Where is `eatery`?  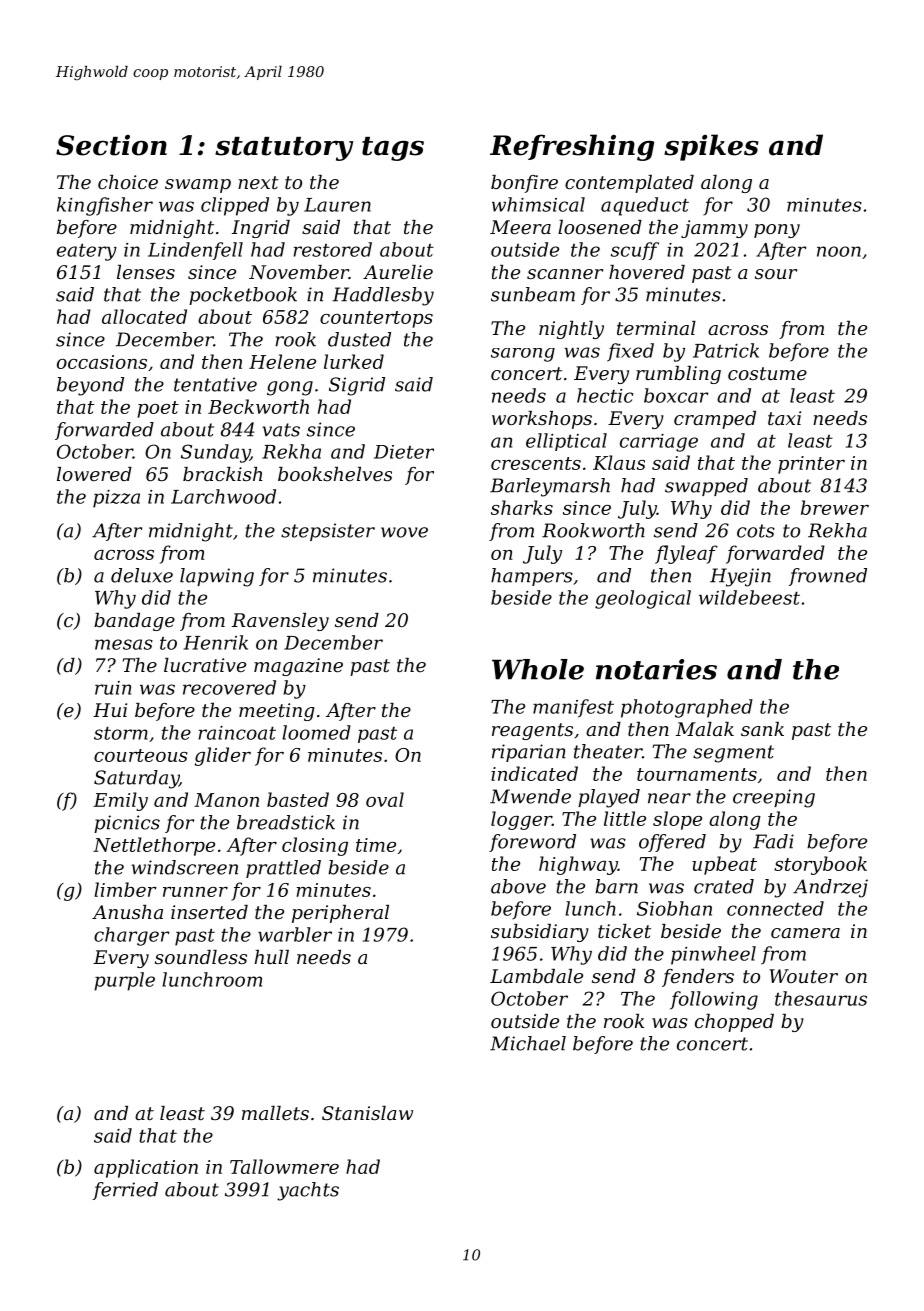
eatery is located at coordinates (87, 252).
